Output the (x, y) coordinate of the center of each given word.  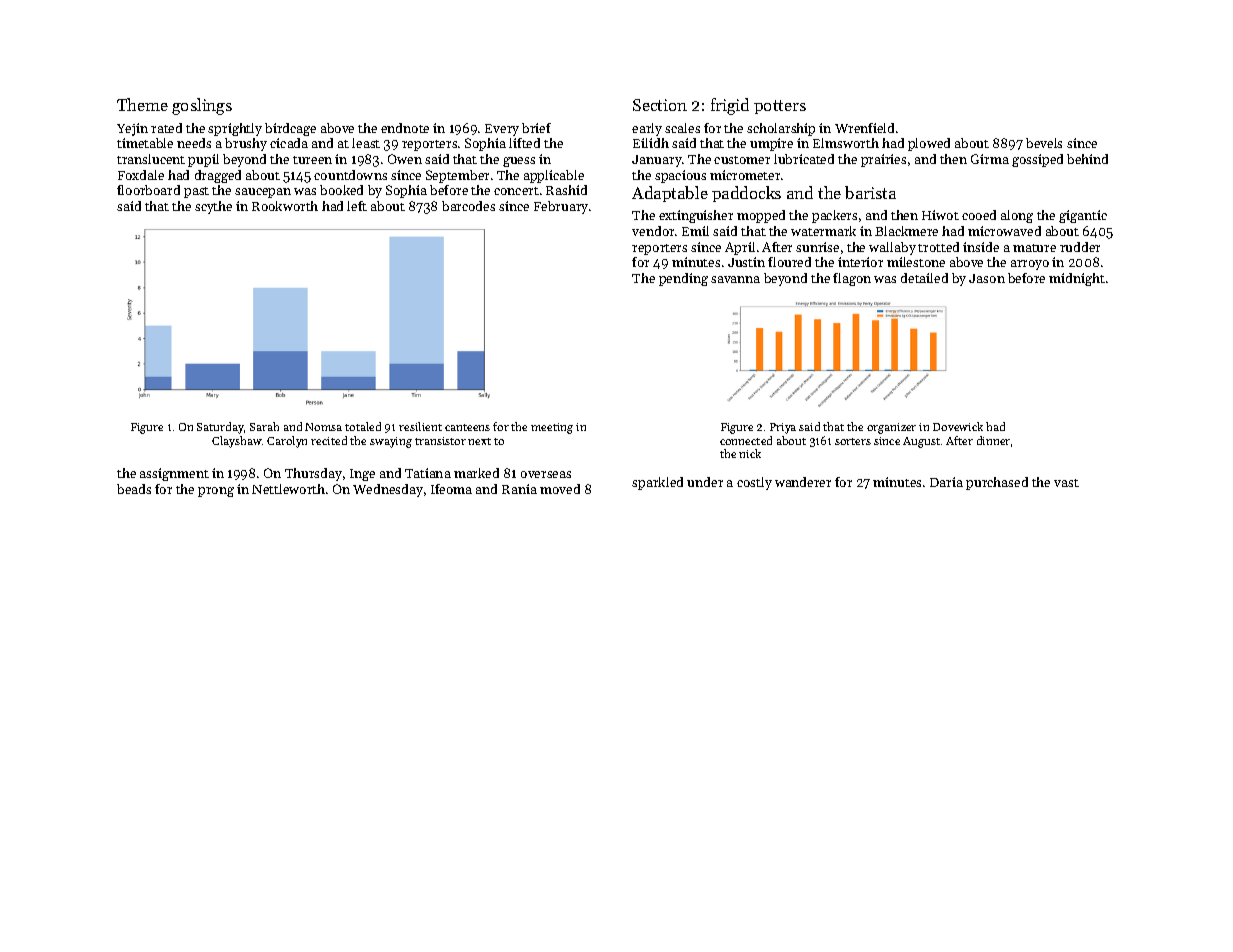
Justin (746, 262)
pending (683, 279)
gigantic (1083, 216)
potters (780, 107)
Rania (519, 489)
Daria (946, 482)
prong (216, 492)
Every (502, 130)
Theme (142, 104)
